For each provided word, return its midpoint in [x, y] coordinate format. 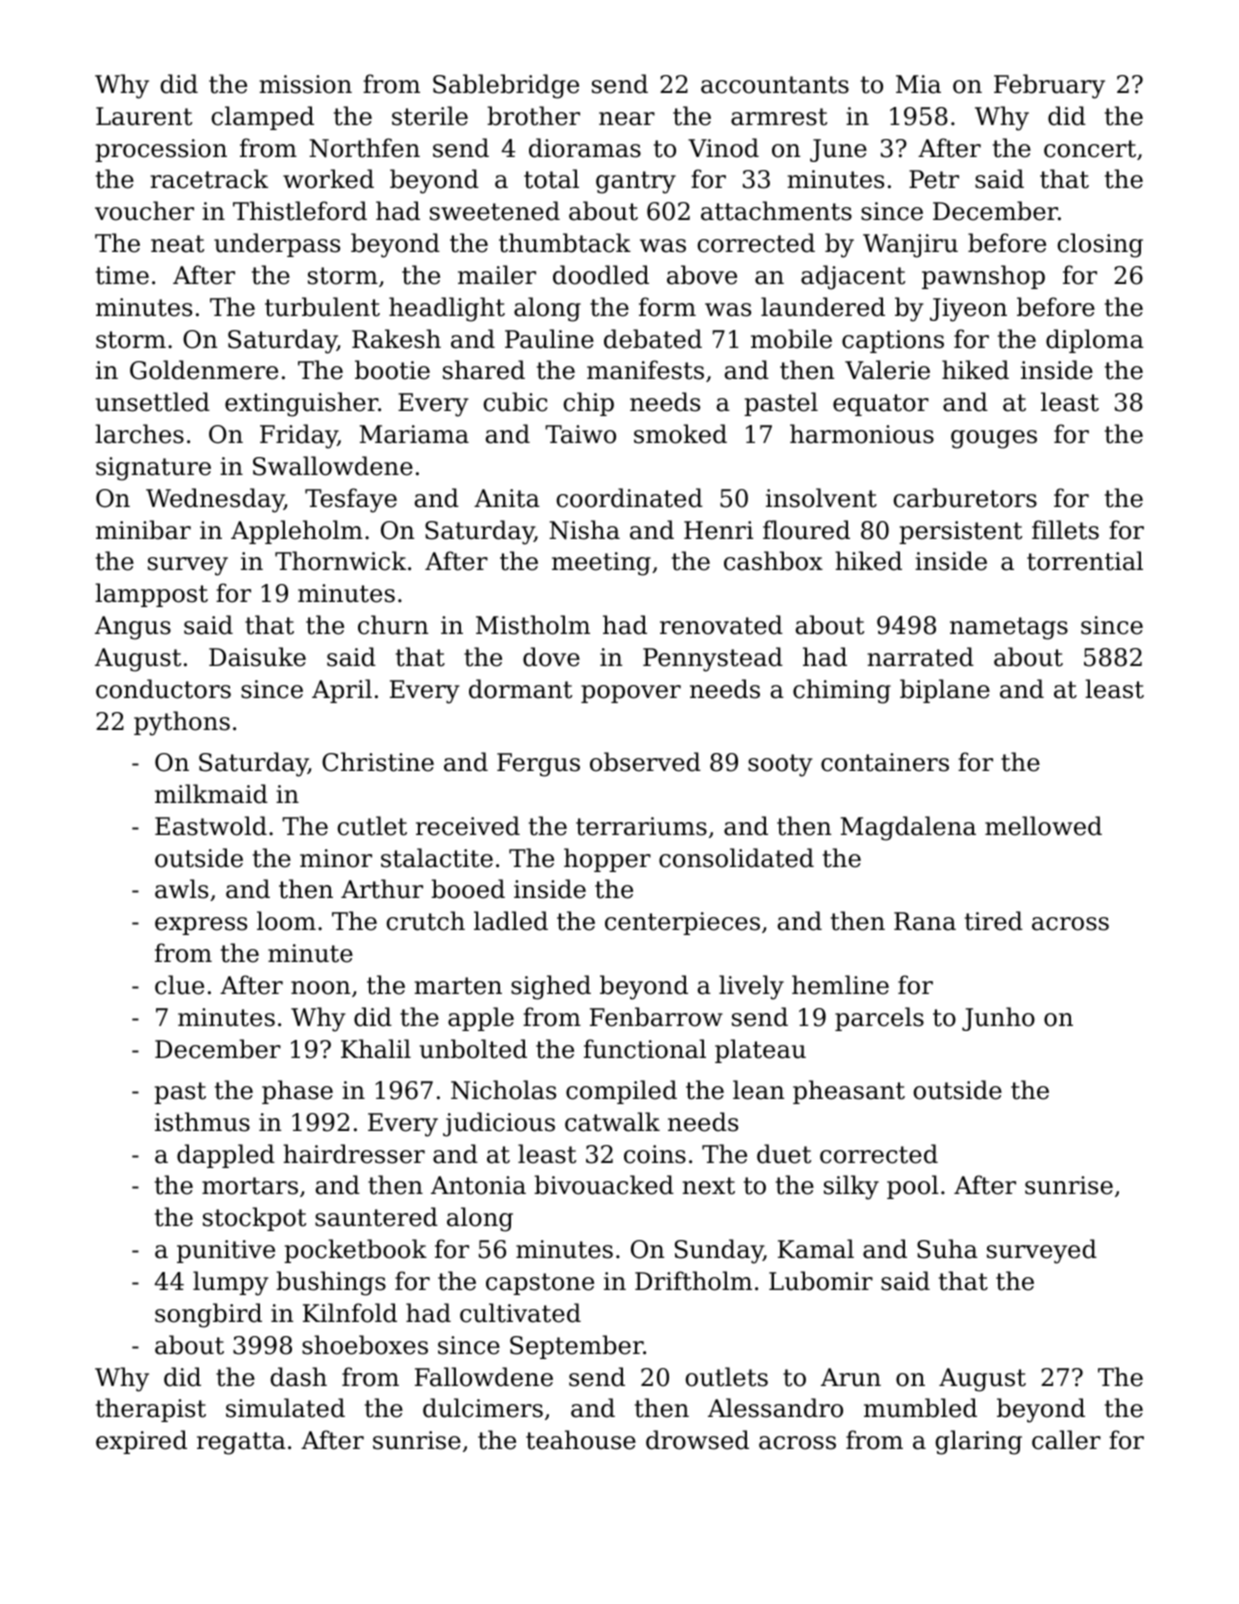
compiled [621, 1092]
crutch [425, 921]
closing [1100, 245]
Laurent [144, 116]
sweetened [495, 211]
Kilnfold [350, 1313]
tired [994, 921]
